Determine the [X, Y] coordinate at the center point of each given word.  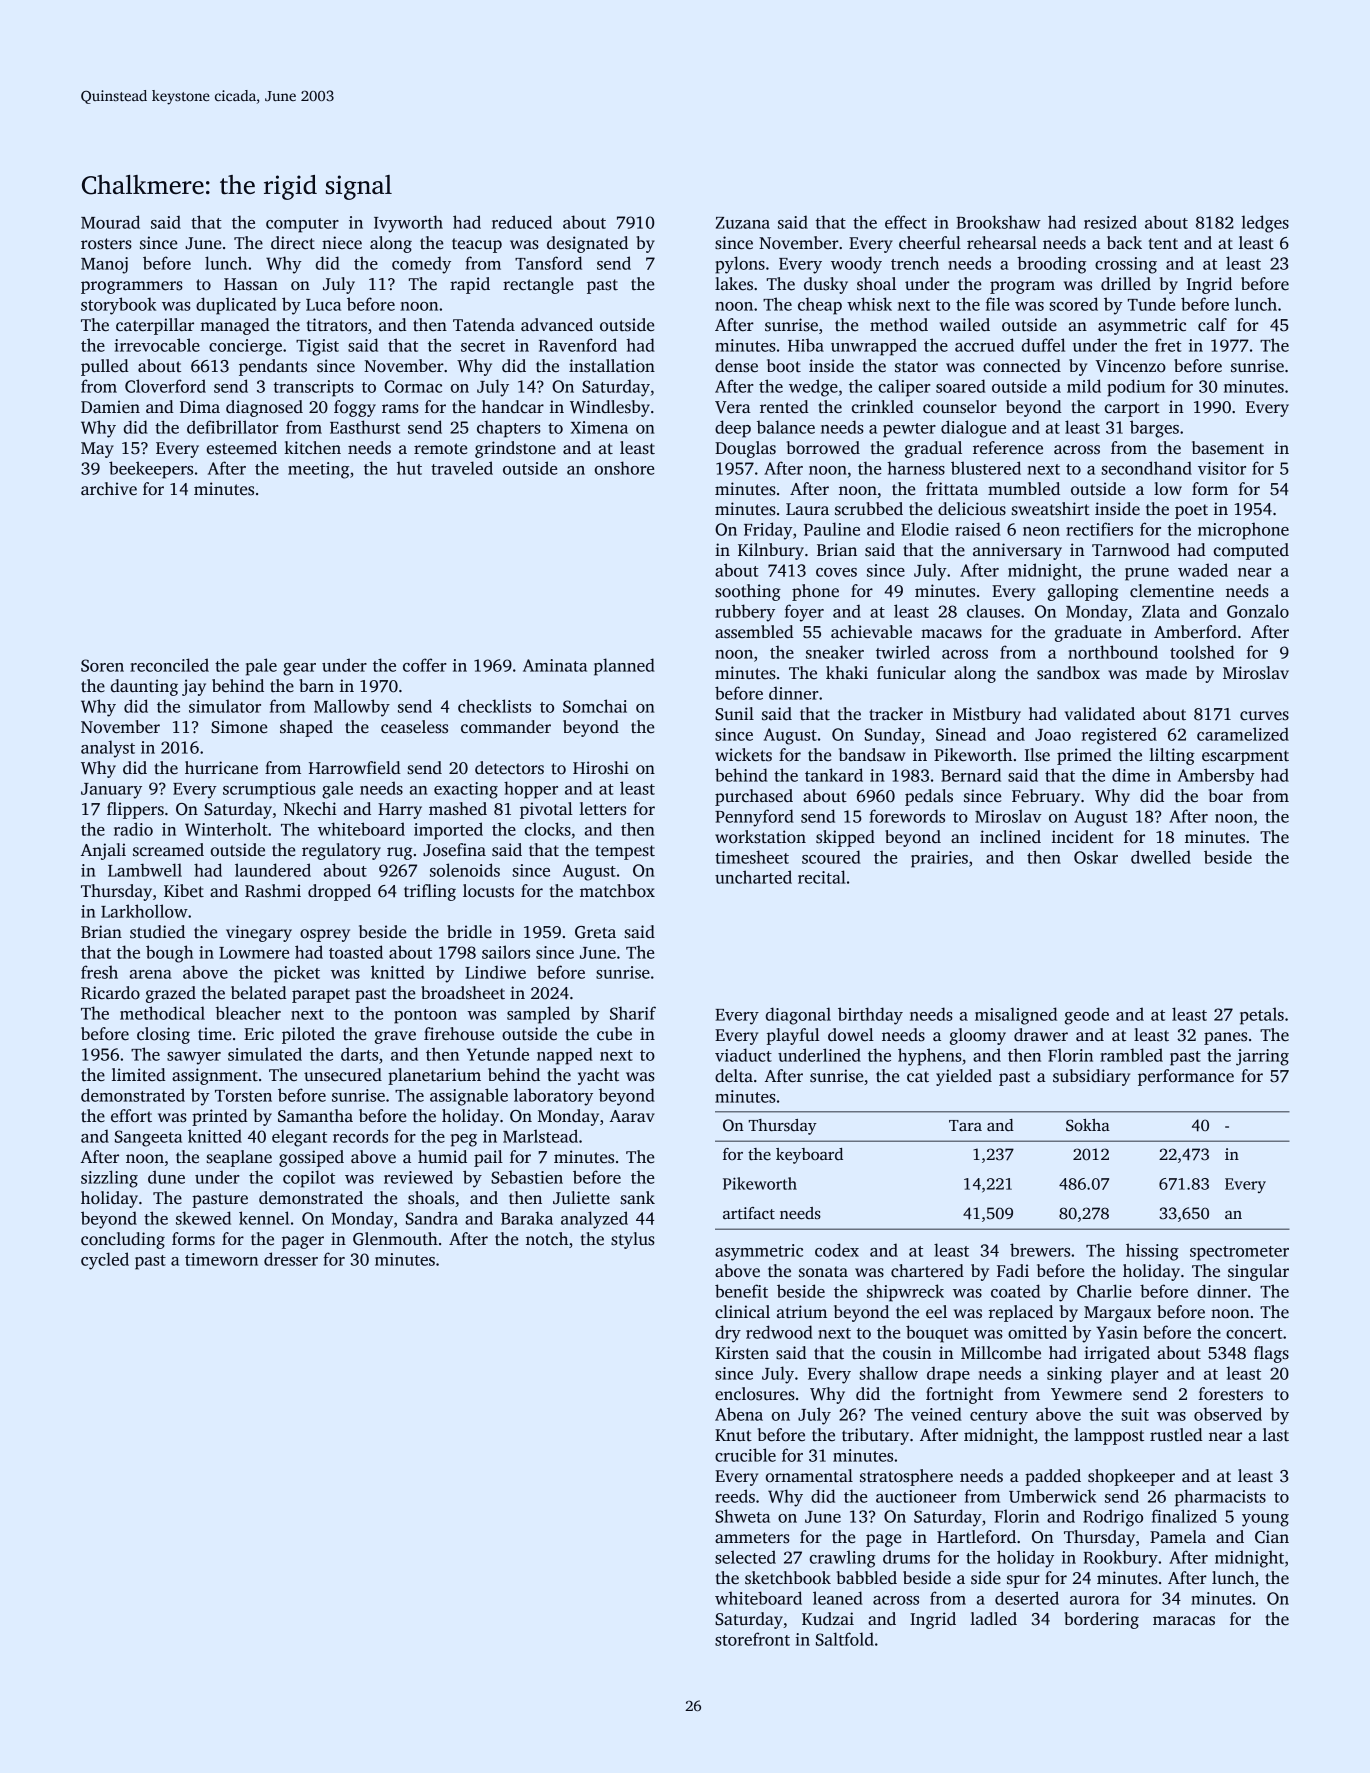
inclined [1010, 837]
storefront [752, 1639]
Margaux [1117, 1314]
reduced [522, 222]
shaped [306, 728]
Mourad [110, 222]
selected [745, 1557]
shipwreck [905, 1293]
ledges [1265, 224]
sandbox [1068, 673]
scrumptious [269, 790]
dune [166, 1177]
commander [506, 727]
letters [602, 809]
